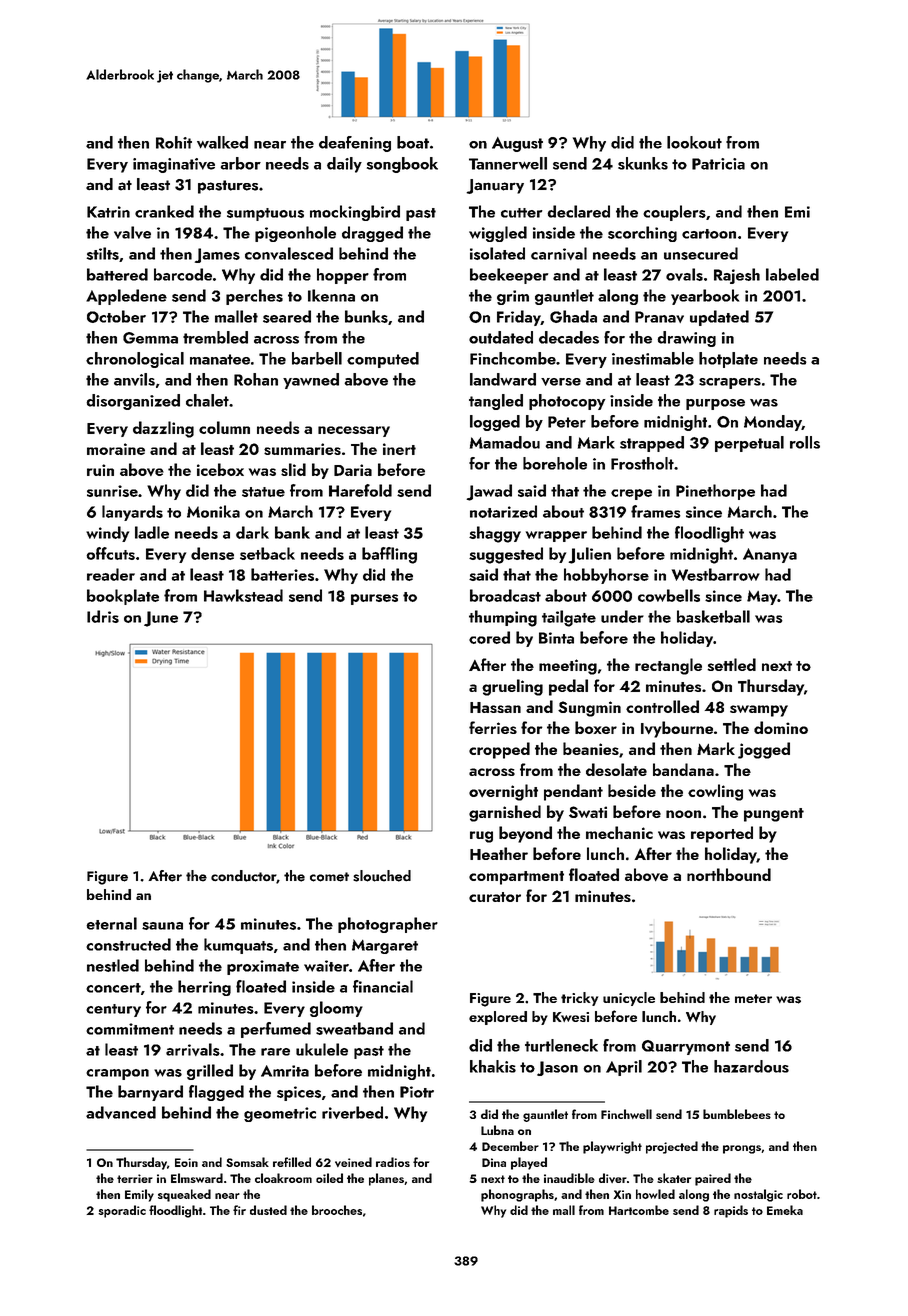  Describe the element at coordinates (117, 274) in the page. I see `battered` at that location.
